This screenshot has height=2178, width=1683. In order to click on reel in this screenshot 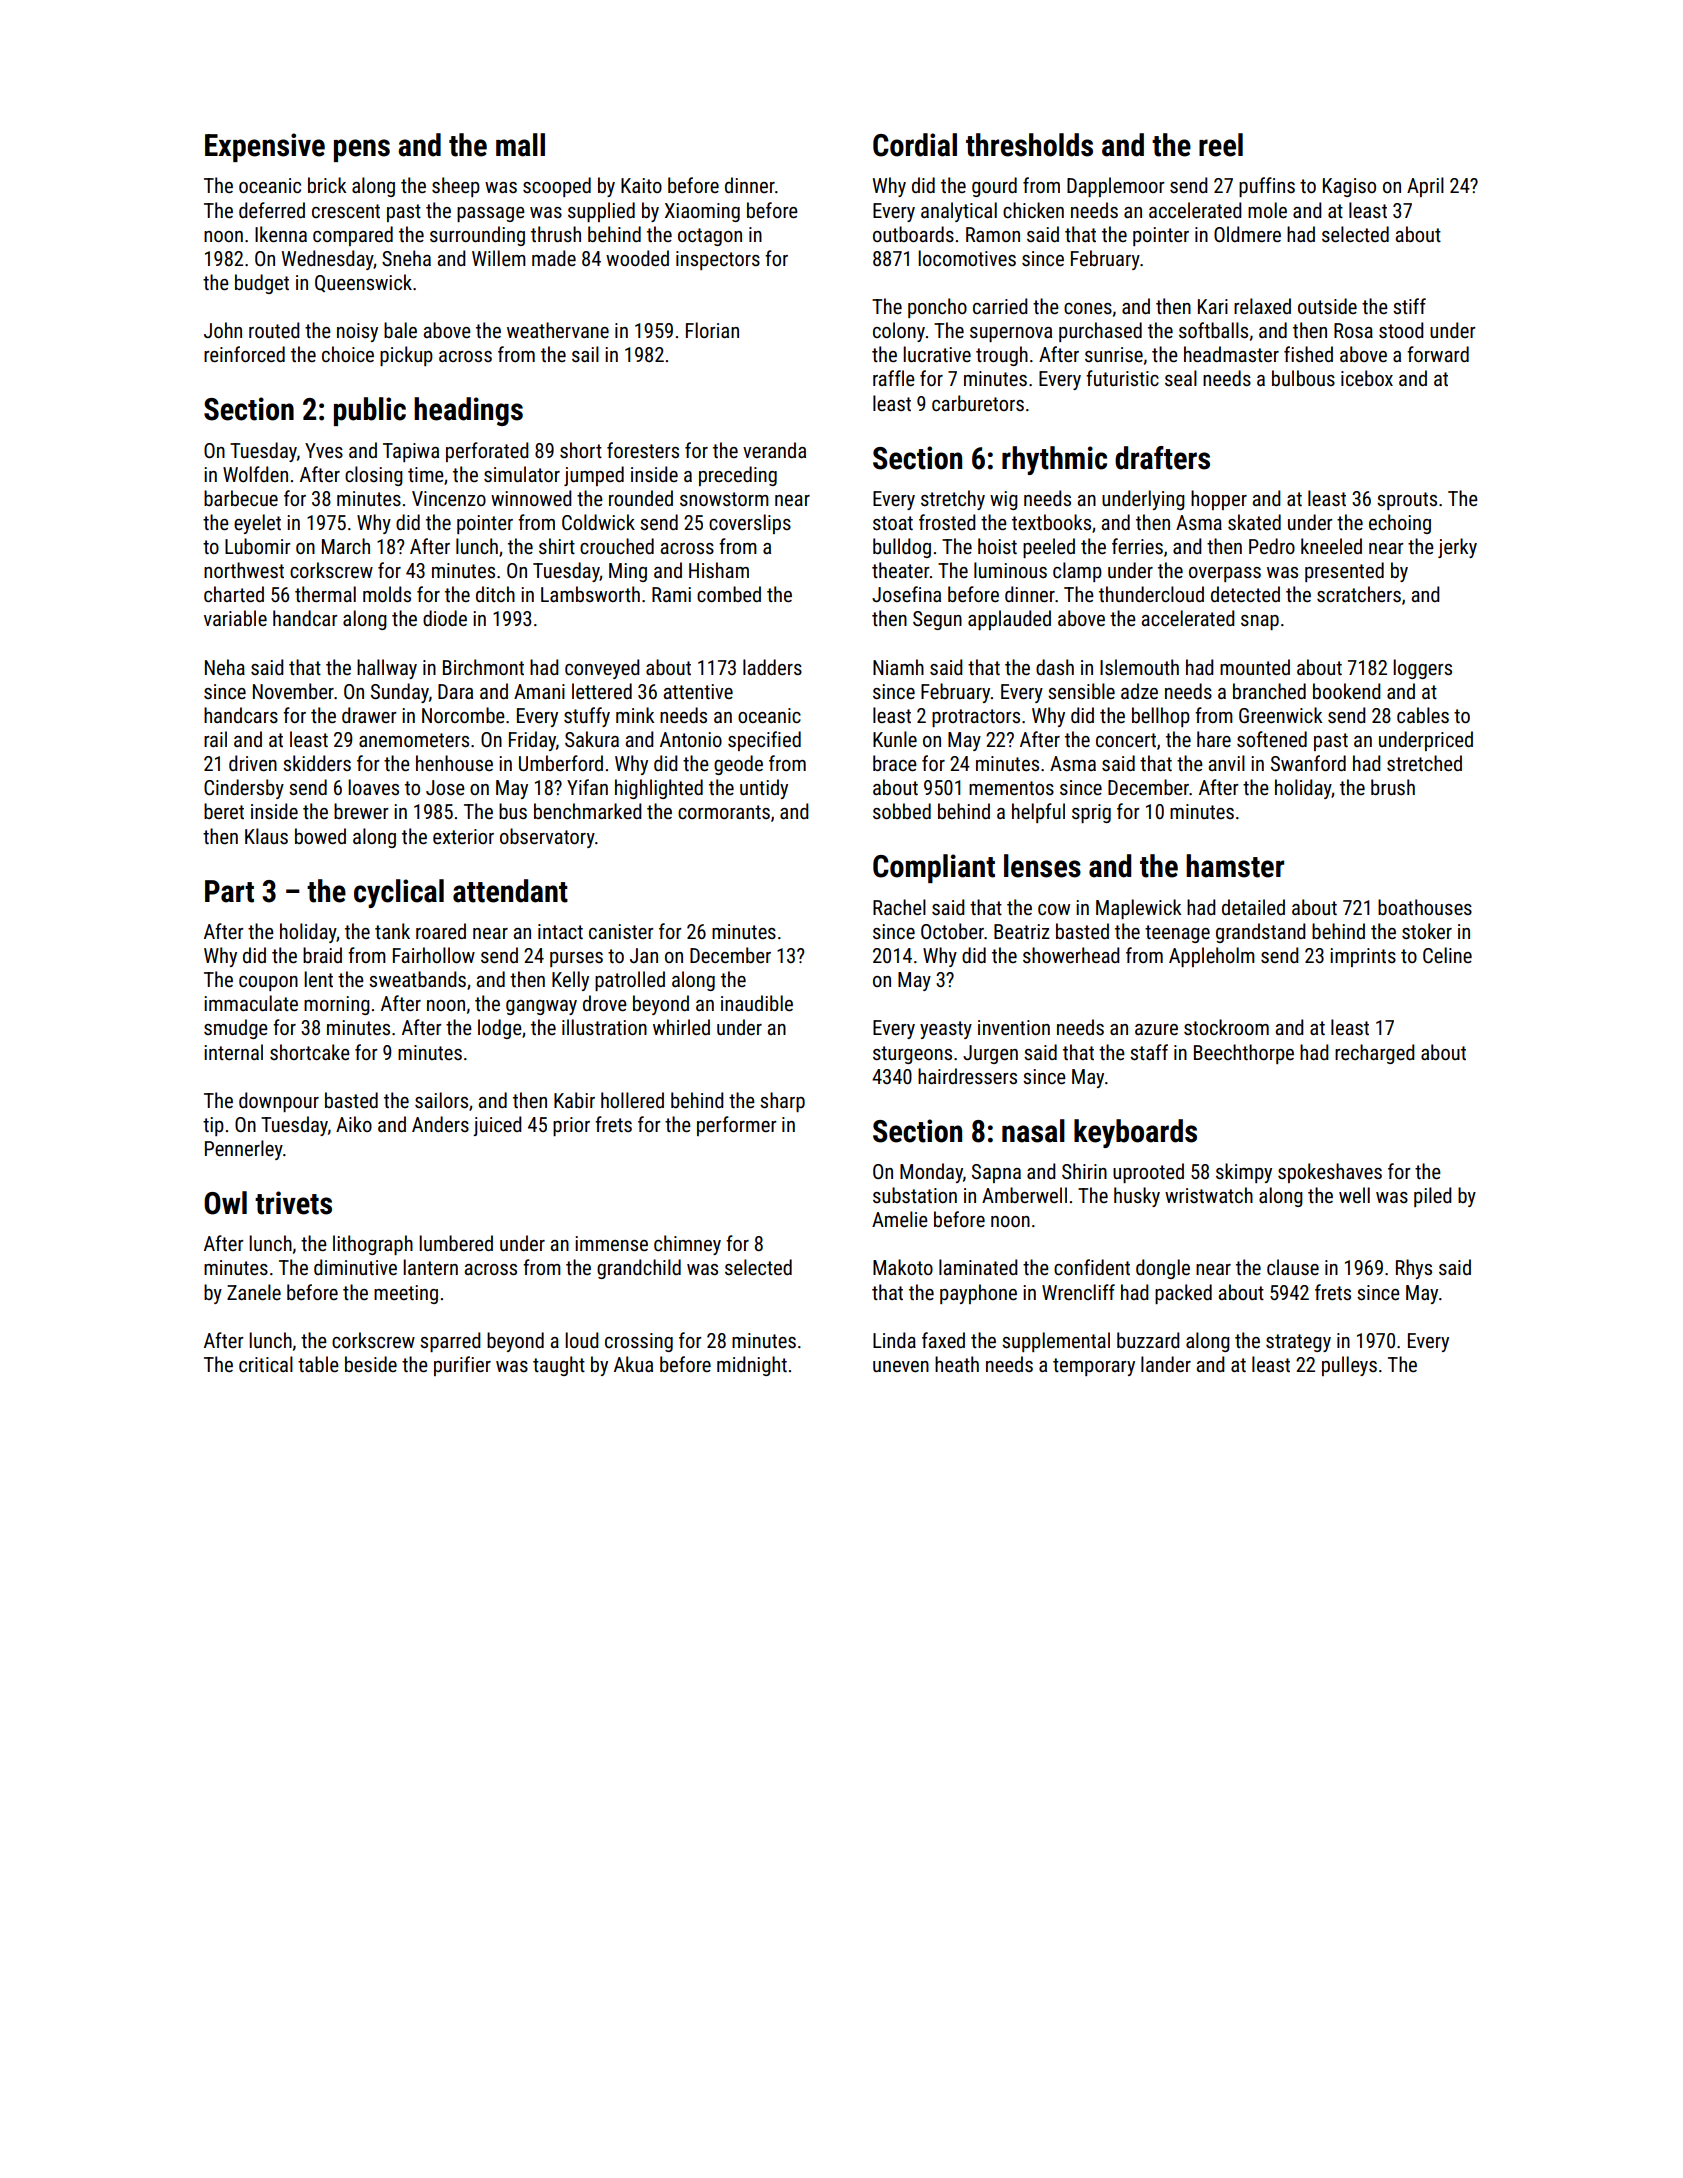, I will do `click(1221, 145)`.
